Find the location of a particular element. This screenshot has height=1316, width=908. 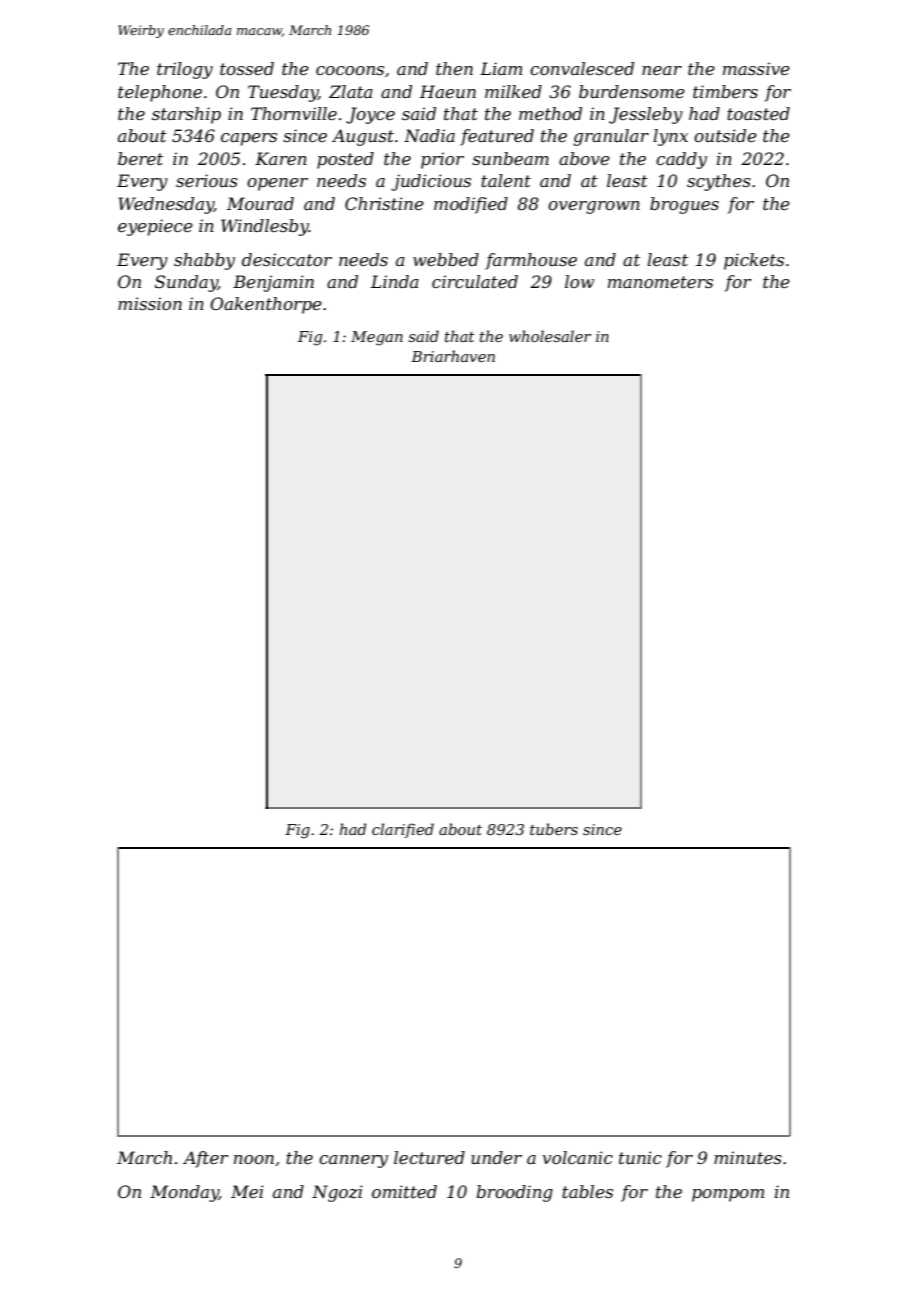

lectured is located at coordinates (429, 1157).
